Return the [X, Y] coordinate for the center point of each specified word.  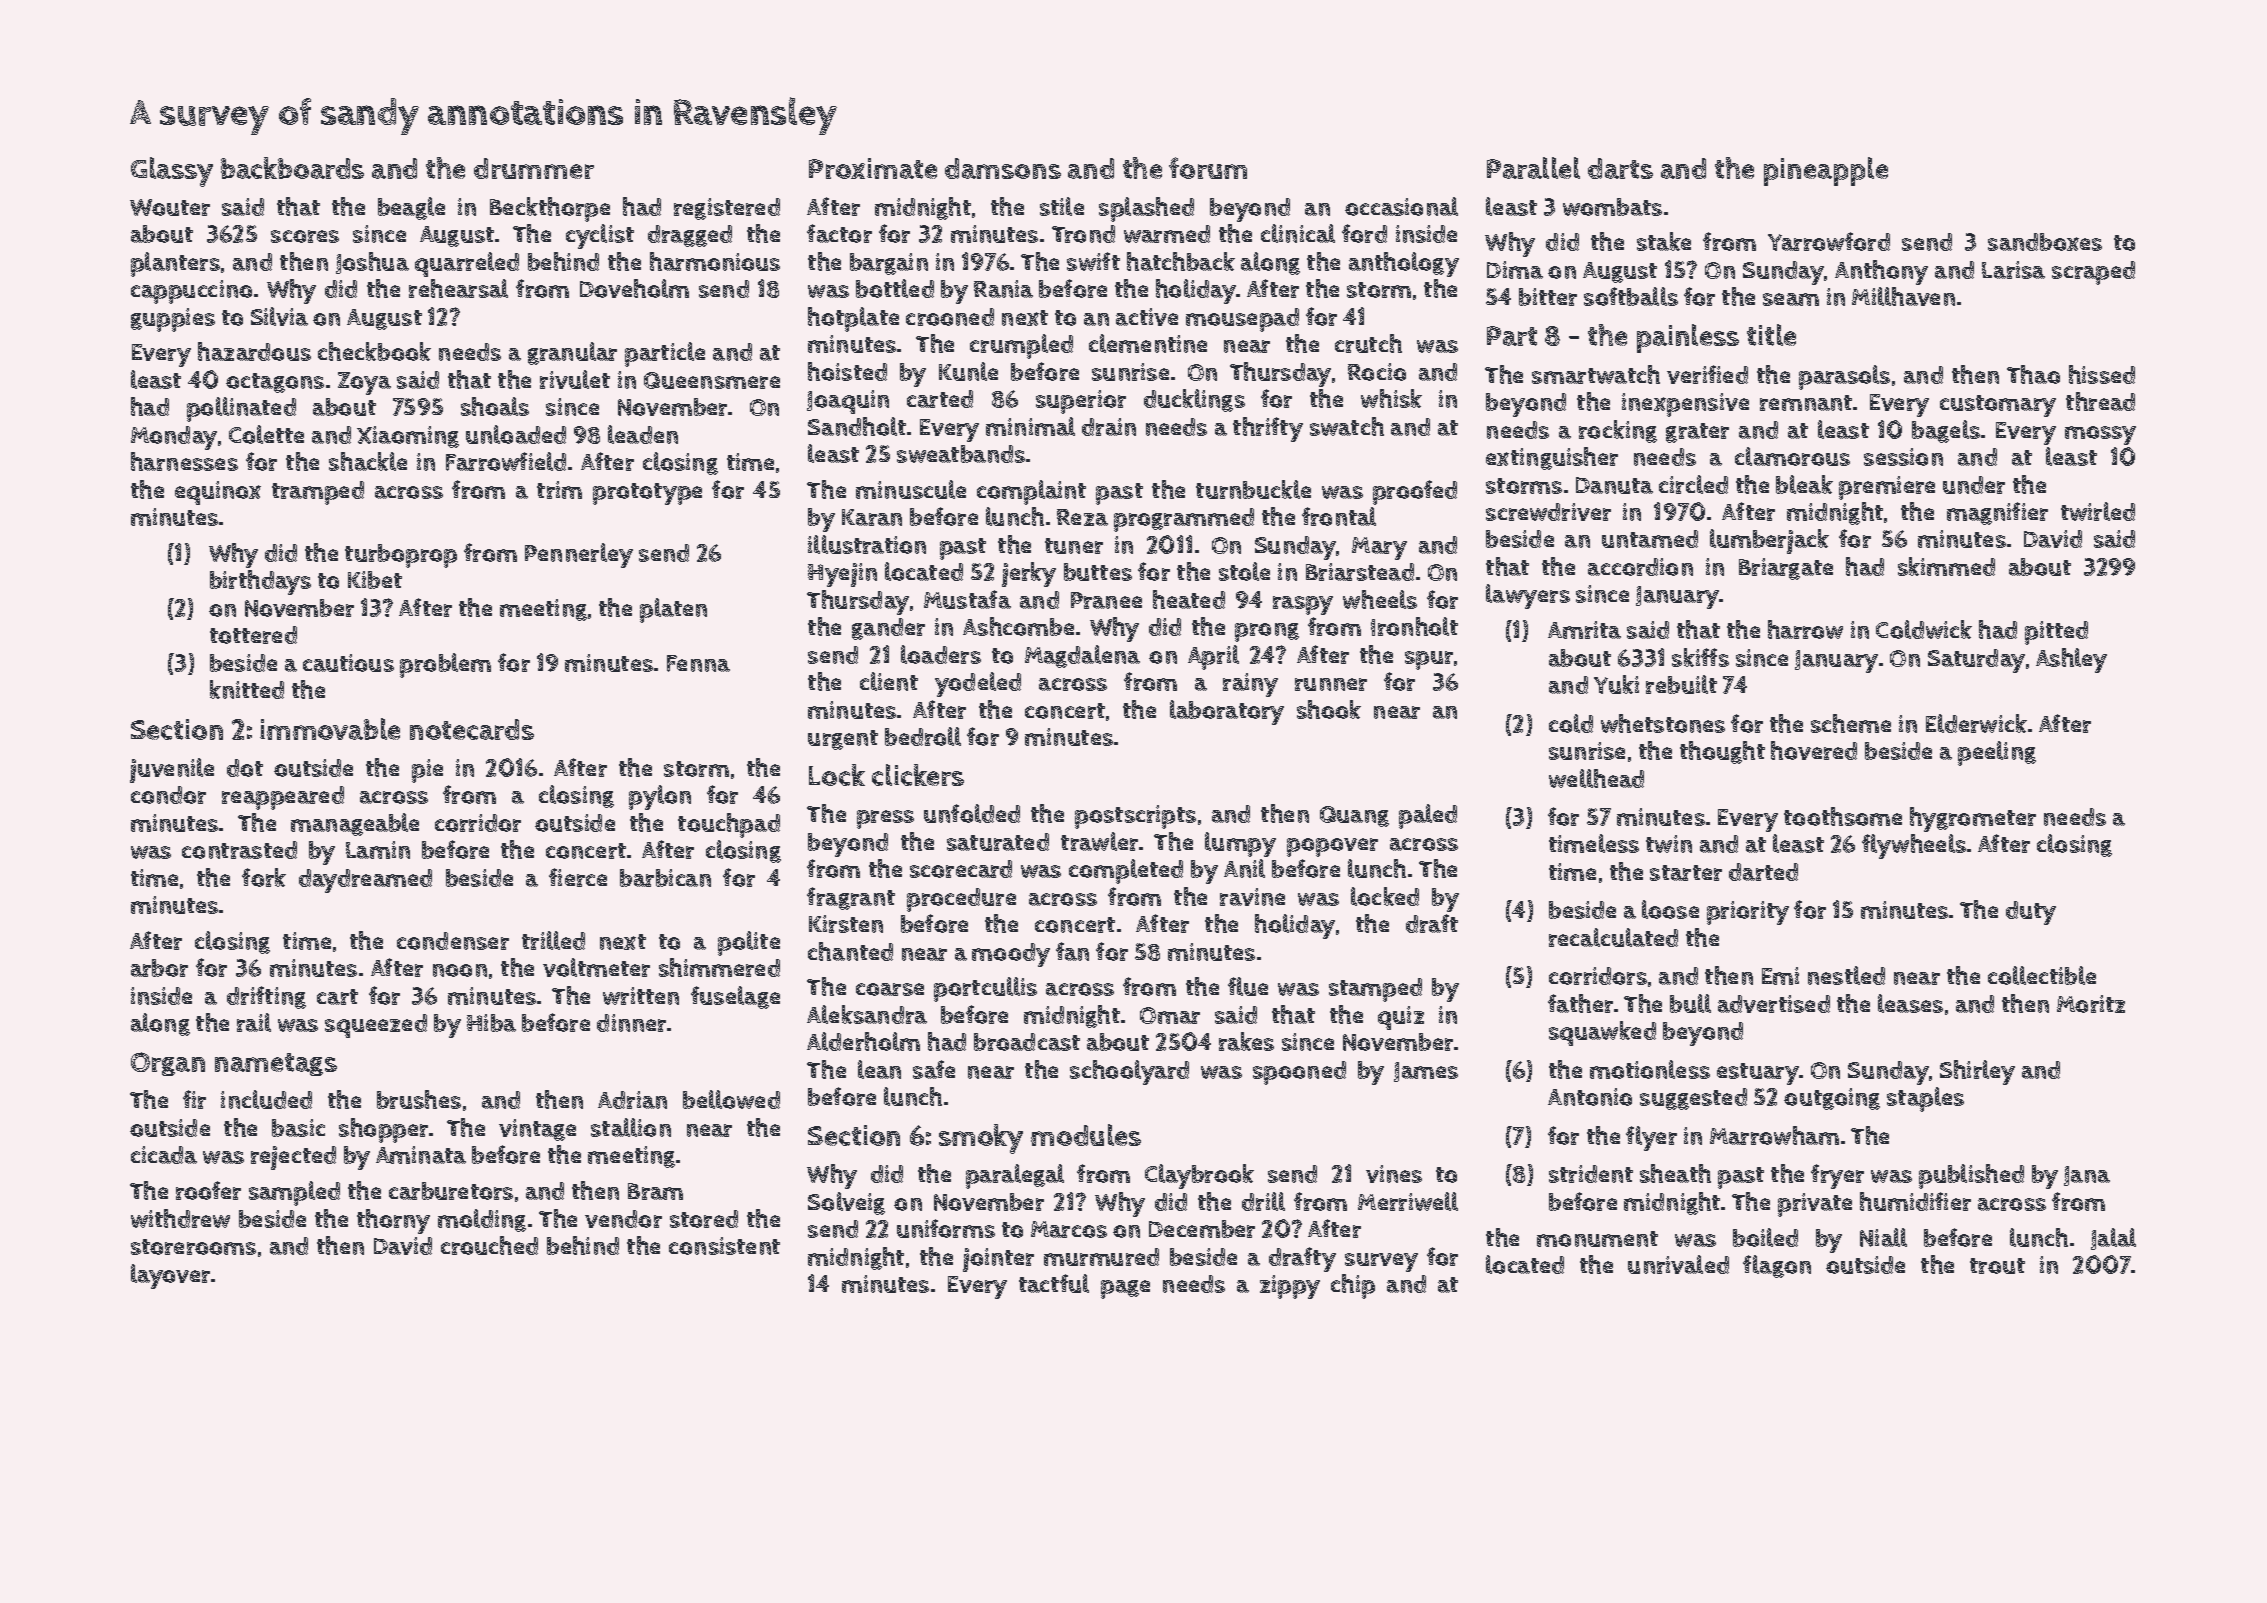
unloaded [516, 434]
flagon [1777, 1266]
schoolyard [1129, 1072]
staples [1925, 1099]
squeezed [376, 1026]
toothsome [1843, 816]
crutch [1368, 343]
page [1125, 1289]
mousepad [1242, 320]
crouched [489, 1245]
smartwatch [1596, 374]
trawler [1099, 841]
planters [175, 264]
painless [1688, 338]
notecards [472, 729]
